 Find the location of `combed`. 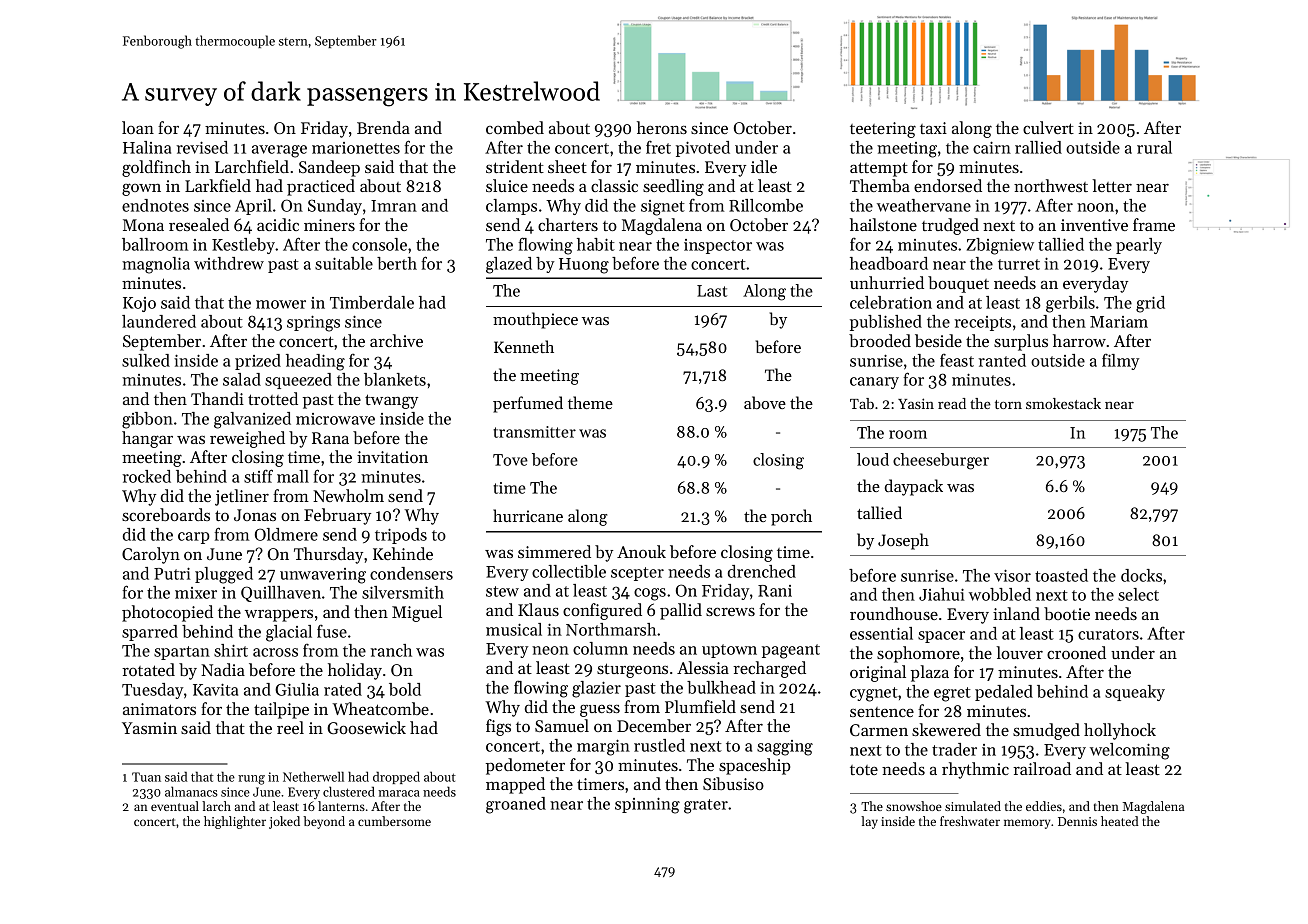

combed is located at coordinates (515, 127).
